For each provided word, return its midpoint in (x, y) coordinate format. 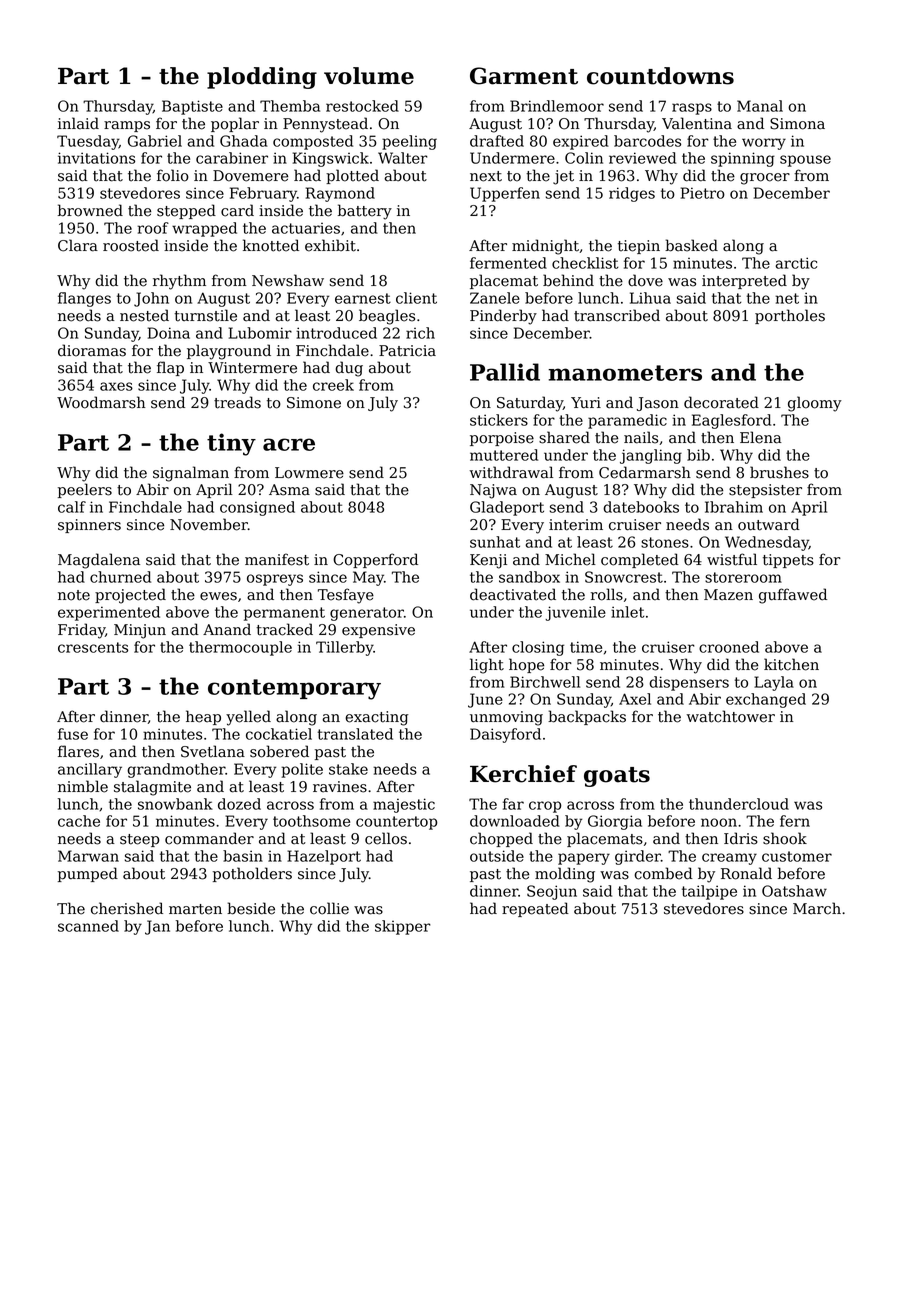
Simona (797, 124)
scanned (88, 926)
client (416, 298)
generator (367, 614)
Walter (403, 158)
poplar (235, 124)
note (74, 595)
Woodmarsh (101, 402)
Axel (635, 699)
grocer (765, 179)
